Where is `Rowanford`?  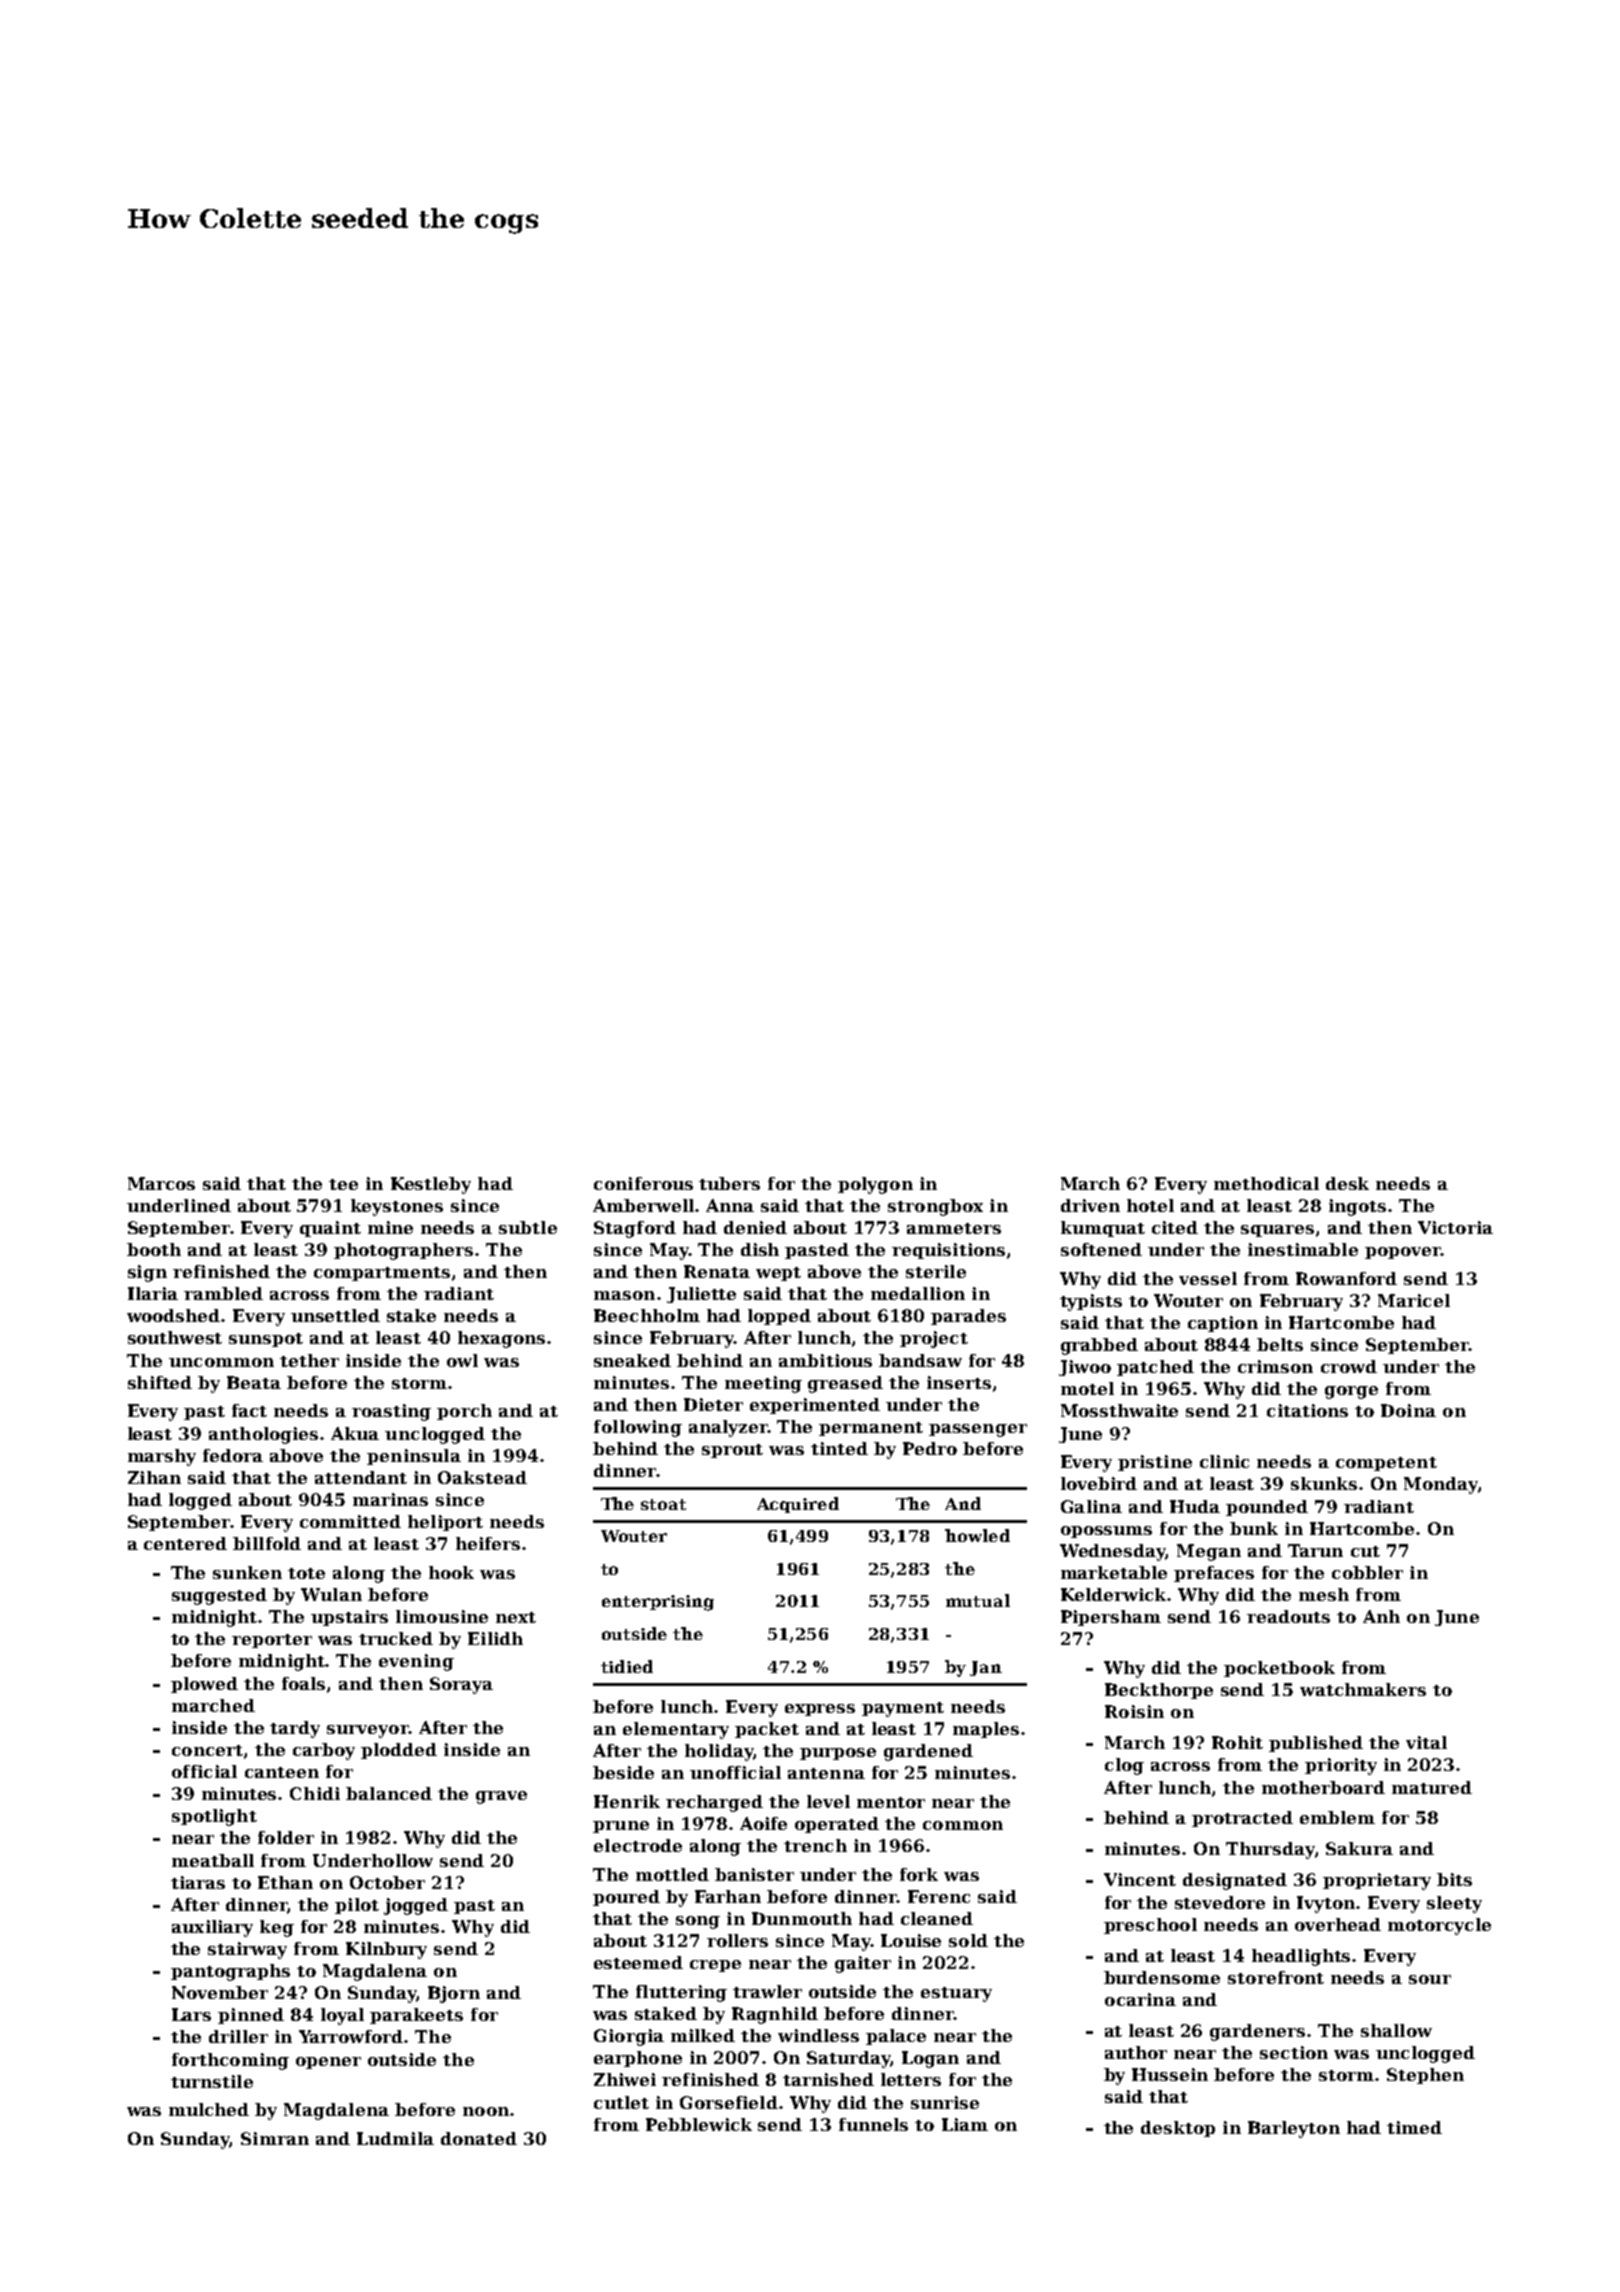 Rowanford is located at coordinates (1346, 1278).
